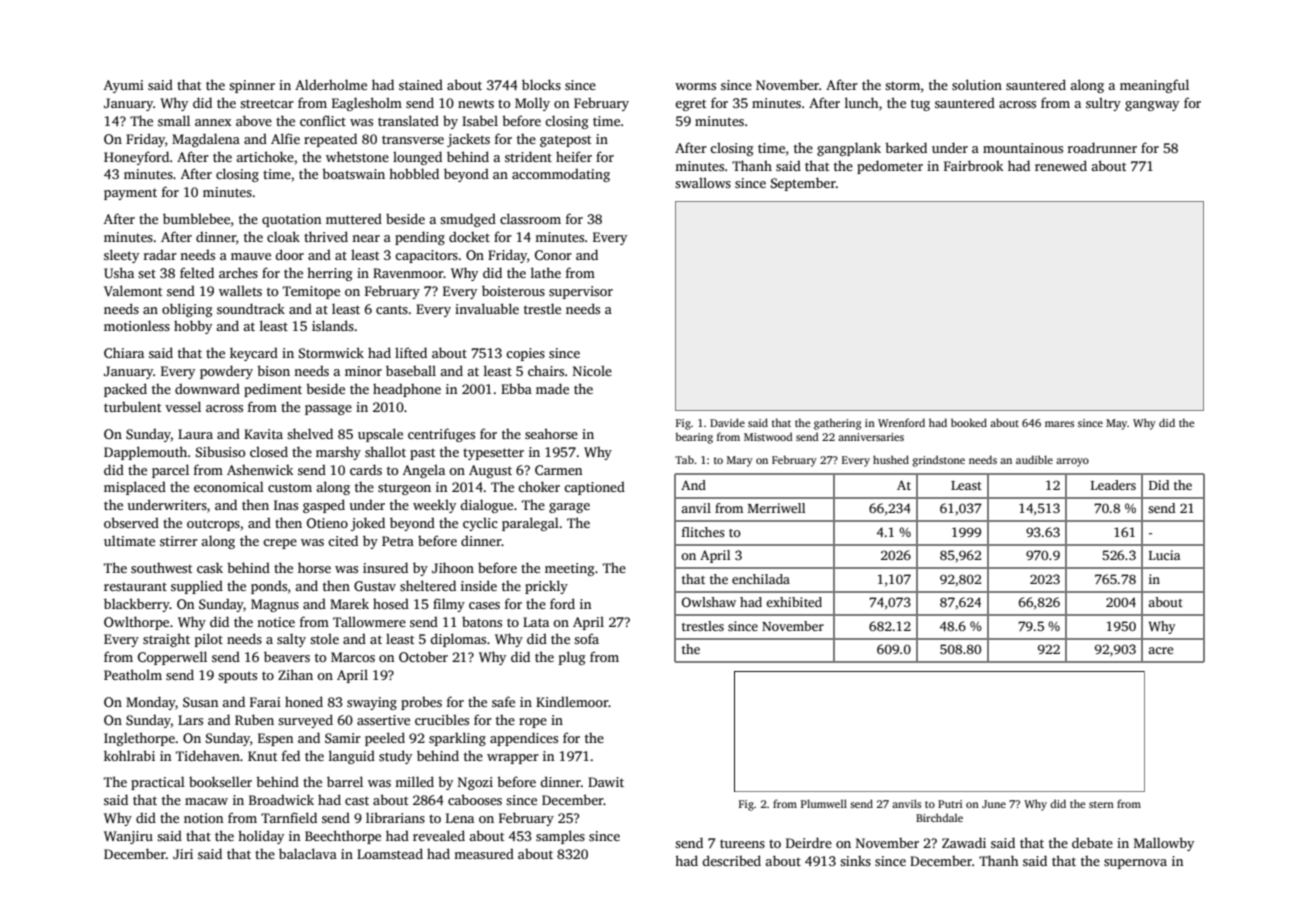 The image size is (1308, 924). I want to click on captioned, so click(594, 488).
